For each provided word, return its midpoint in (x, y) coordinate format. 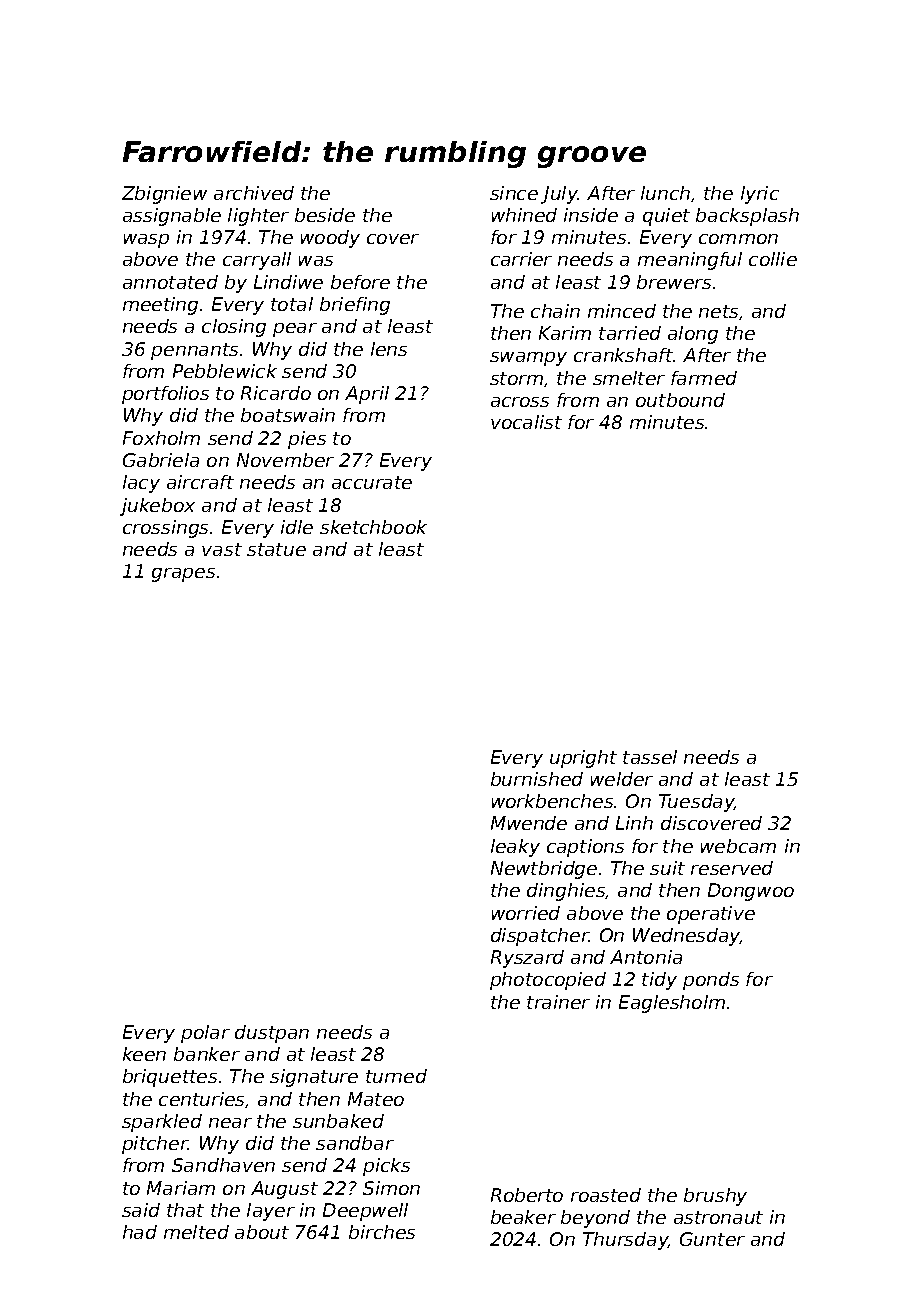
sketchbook (373, 527)
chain (555, 311)
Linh (634, 823)
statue (276, 549)
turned (396, 1076)
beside (325, 215)
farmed (704, 378)
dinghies (566, 892)
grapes (183, 575)
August (284, 1190)
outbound (680, 400)
